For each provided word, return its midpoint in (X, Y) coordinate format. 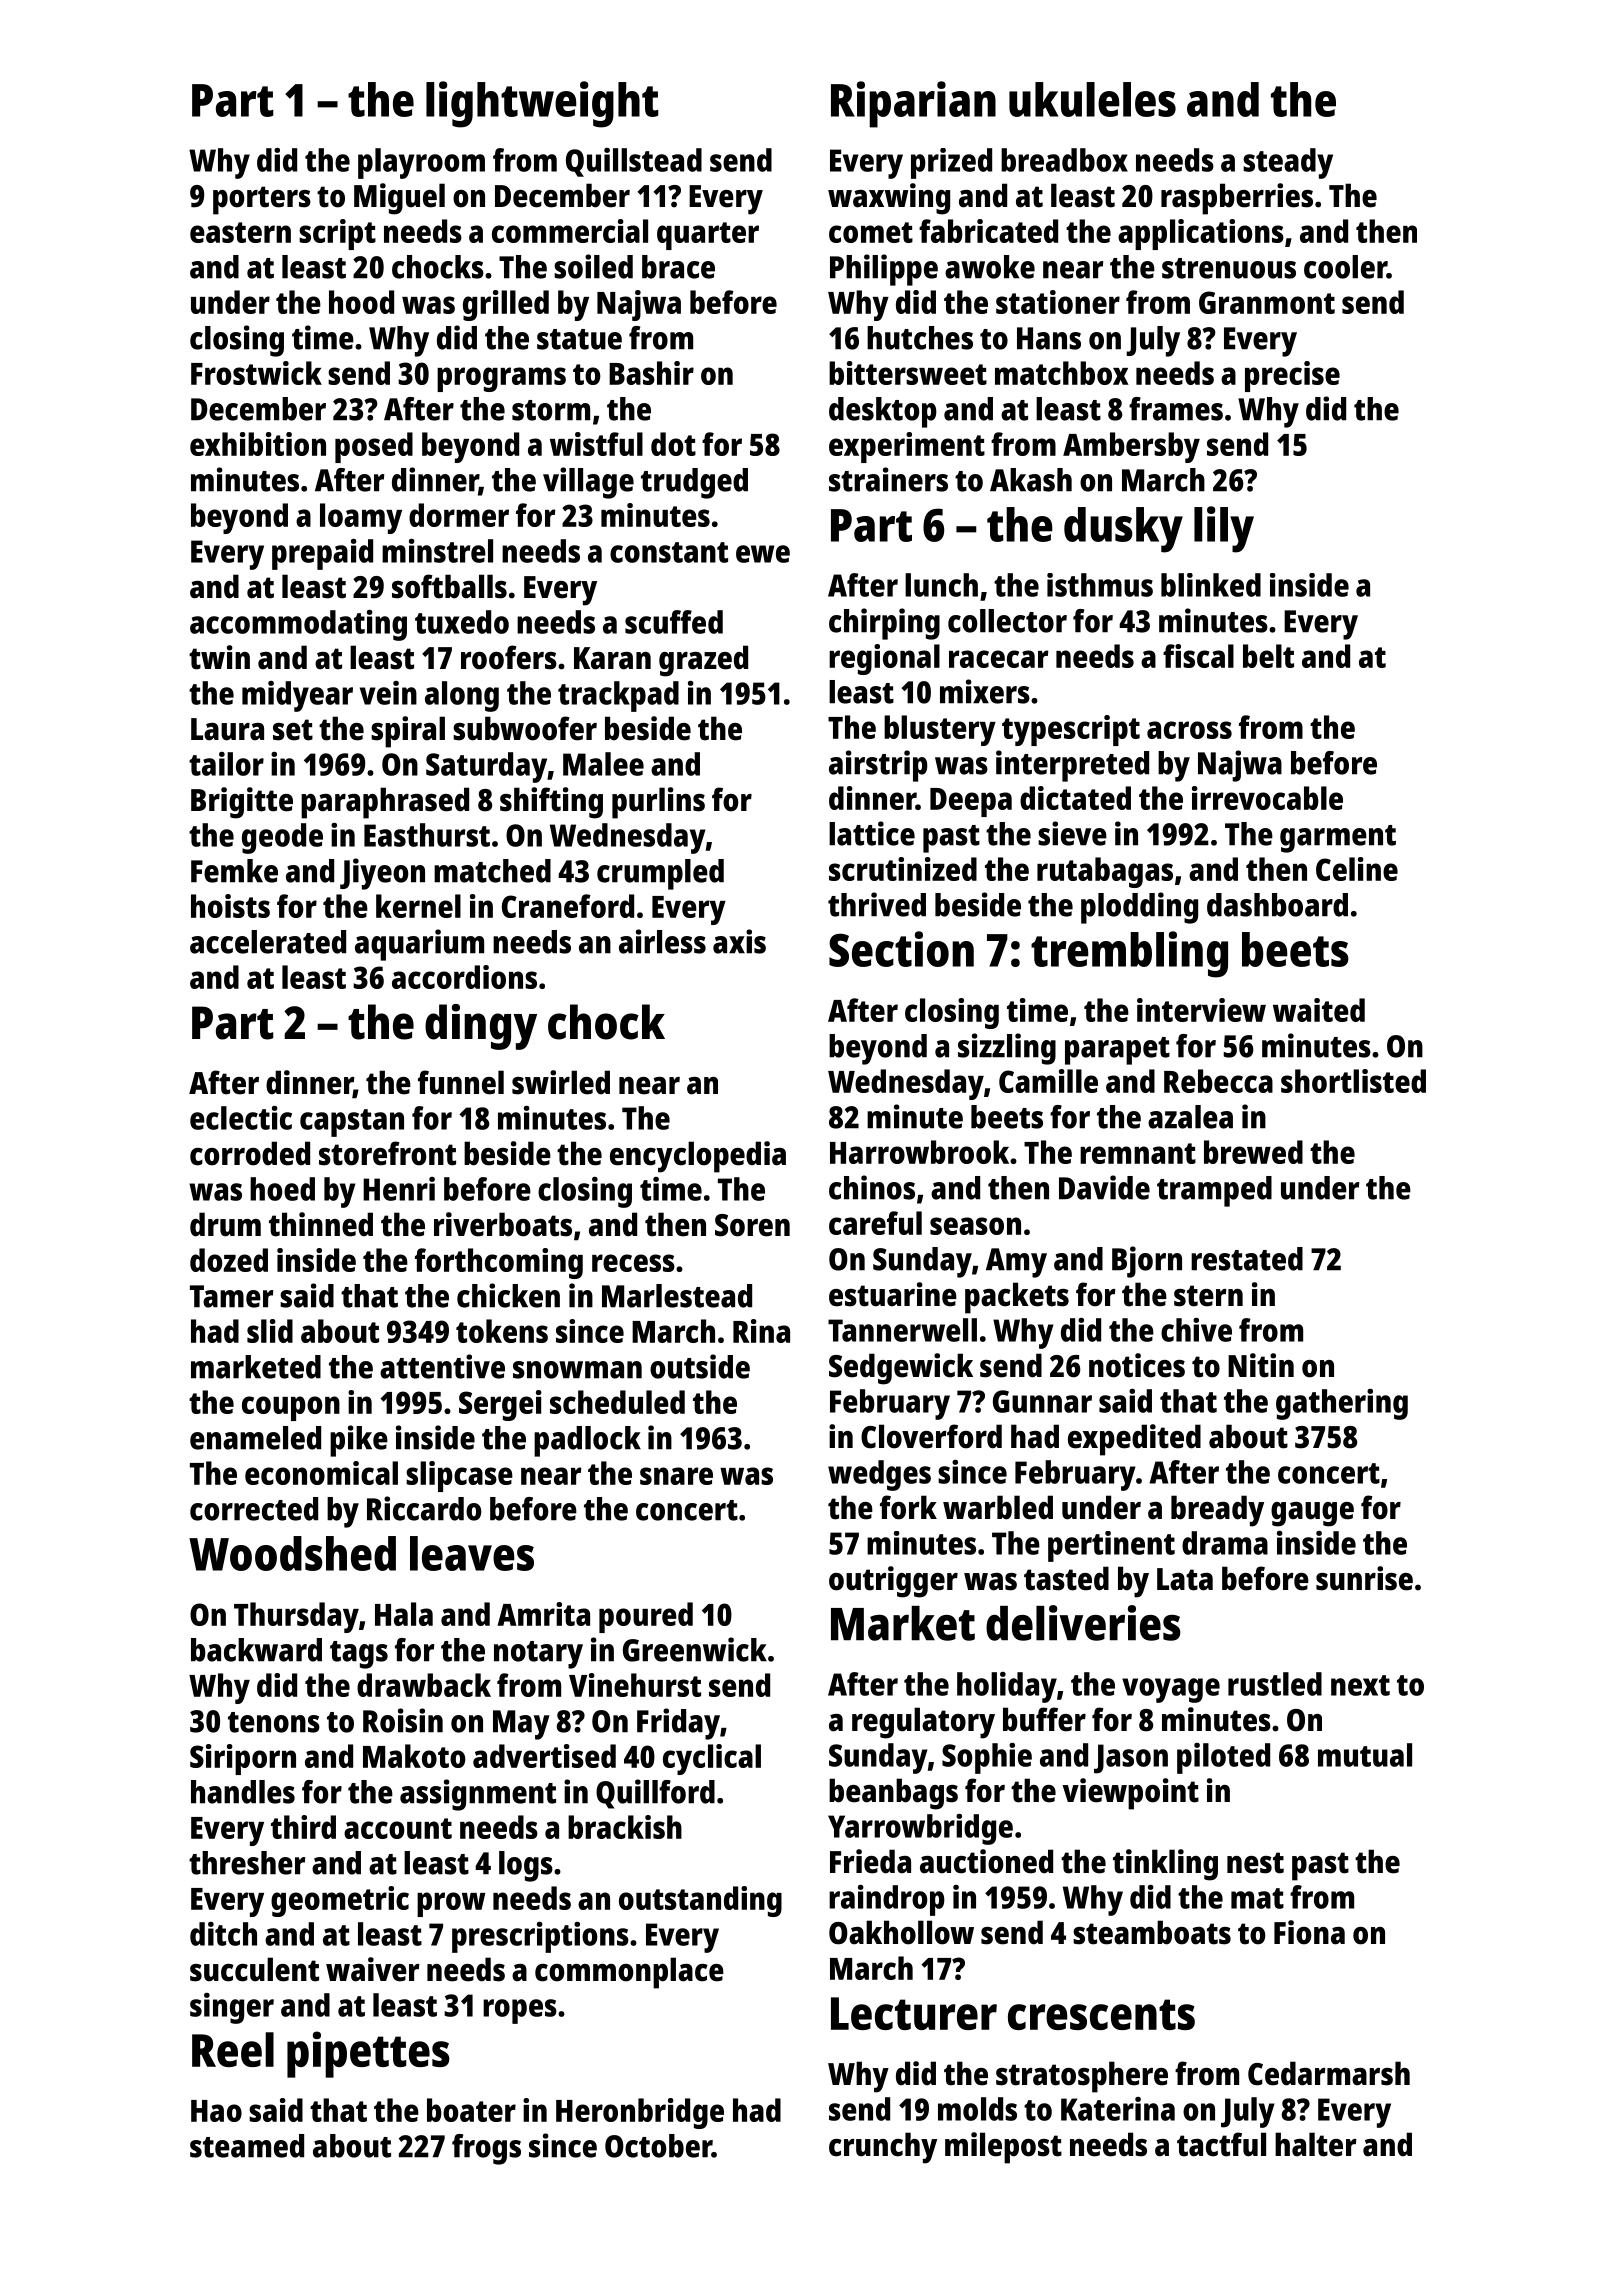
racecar (998, 659)
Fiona (1309, 1932)
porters (262, 200)
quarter (708, 236)
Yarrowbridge (920, 1829)
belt (1268, 656)
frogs (486, 2149)
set (293, 730)
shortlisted (1353, 1081)
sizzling (1007, 1049)
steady (1288, 163)
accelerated (268, 942)
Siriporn (243, 1759)
